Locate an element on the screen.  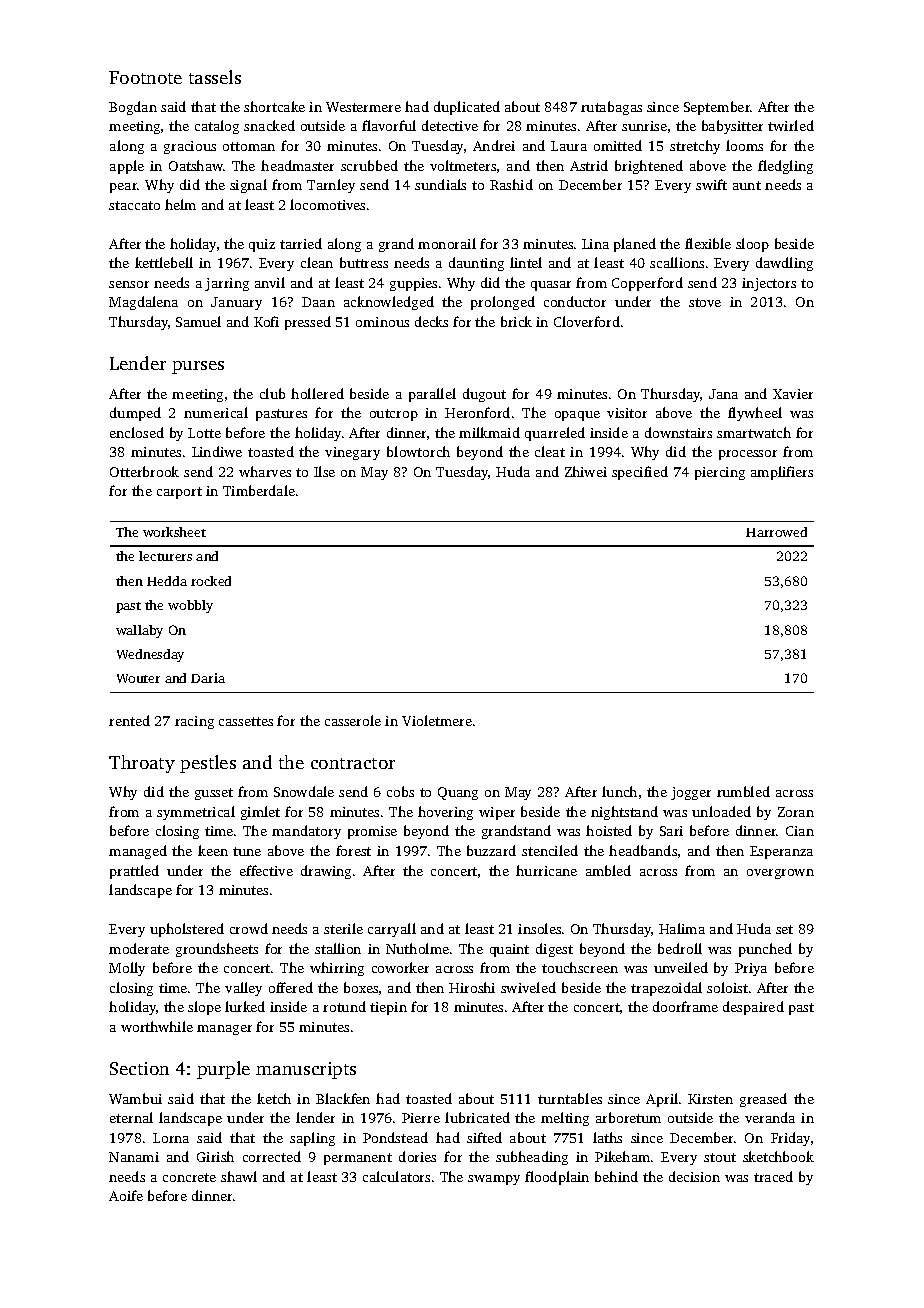
Cloverford is located at coordinates (587, 321).
